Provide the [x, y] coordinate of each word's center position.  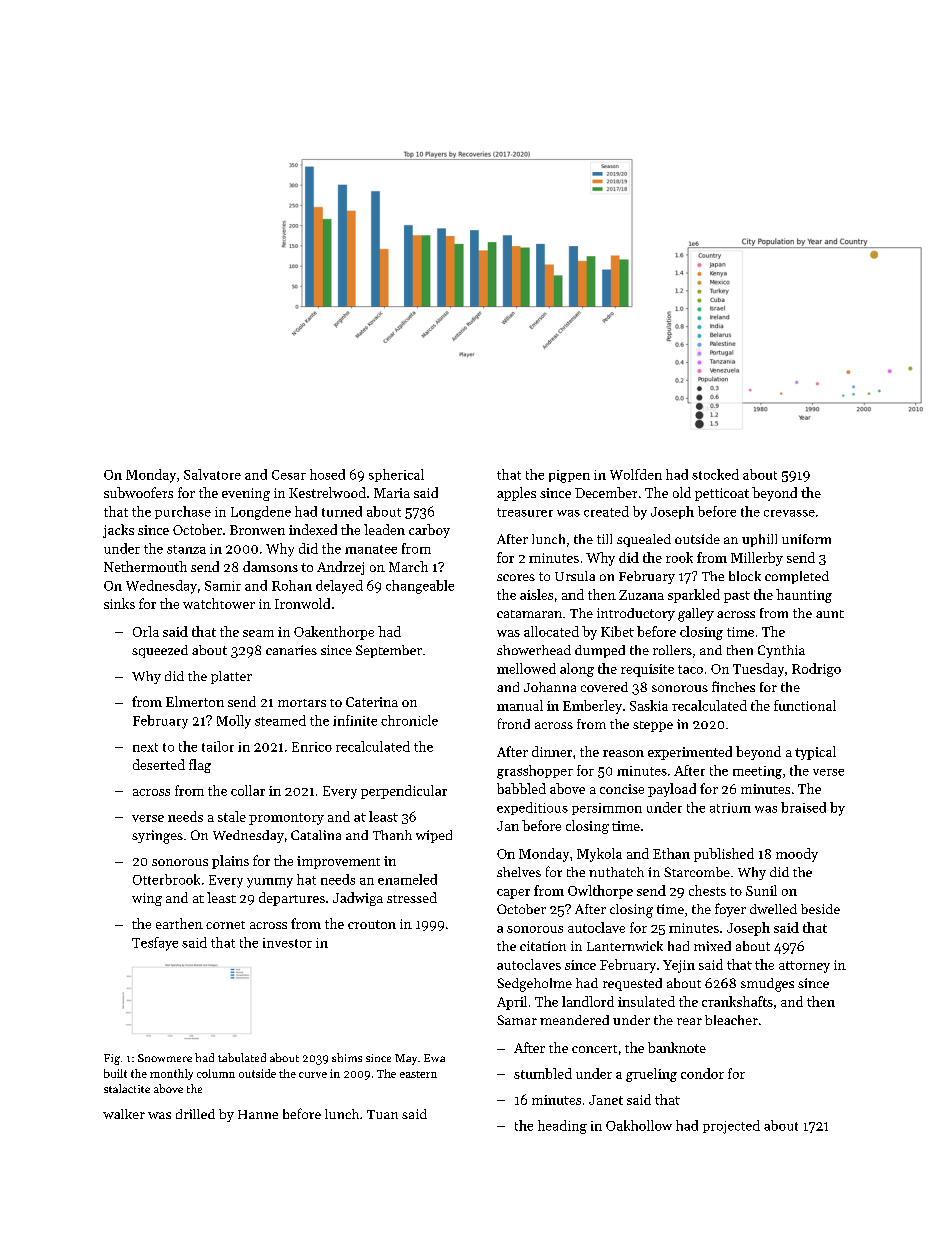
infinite [355, 720]
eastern [418, 1074]
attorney [804, 967]
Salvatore [212, 474]
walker [124, 1114]
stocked [715, 474]
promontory [286, 819]
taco [690, 669]
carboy [429, 531]
